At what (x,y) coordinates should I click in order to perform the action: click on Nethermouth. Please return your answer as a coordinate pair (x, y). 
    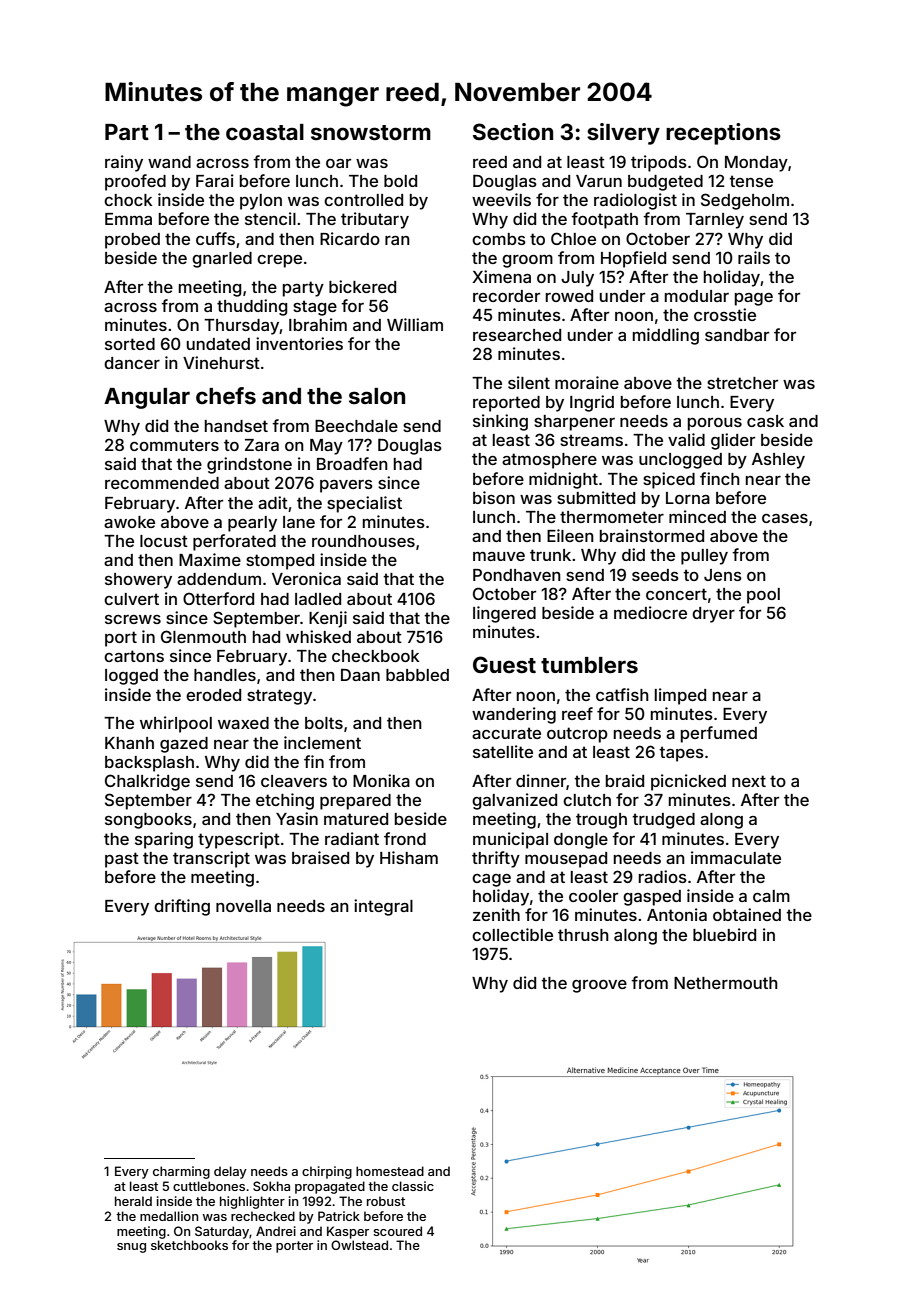
    Looking at the image, I should click on (726, 983).
